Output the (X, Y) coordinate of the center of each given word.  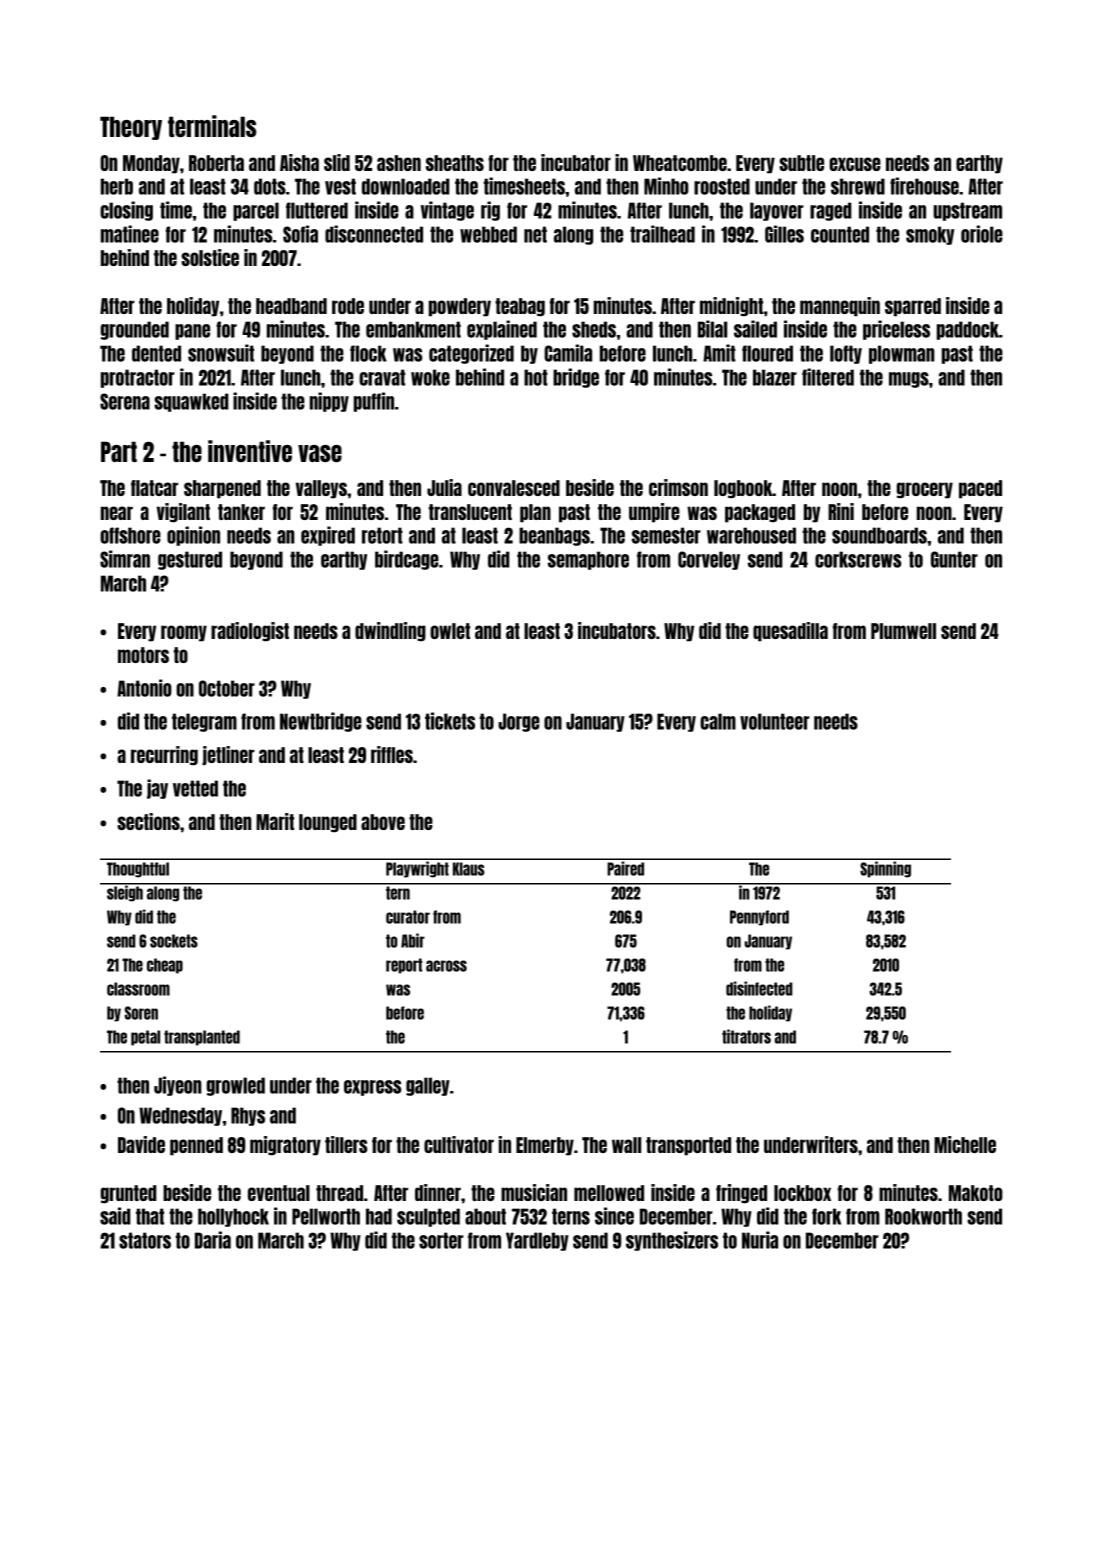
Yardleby (537, 1241)
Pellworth (326, 1216)
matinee (130, 234)
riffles (392, 754)
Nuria (760, 1240)
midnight (732, 307)
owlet (450, 631)
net (535, 234)
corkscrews (858, 559)
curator (408, 917)
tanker (241, 512)
